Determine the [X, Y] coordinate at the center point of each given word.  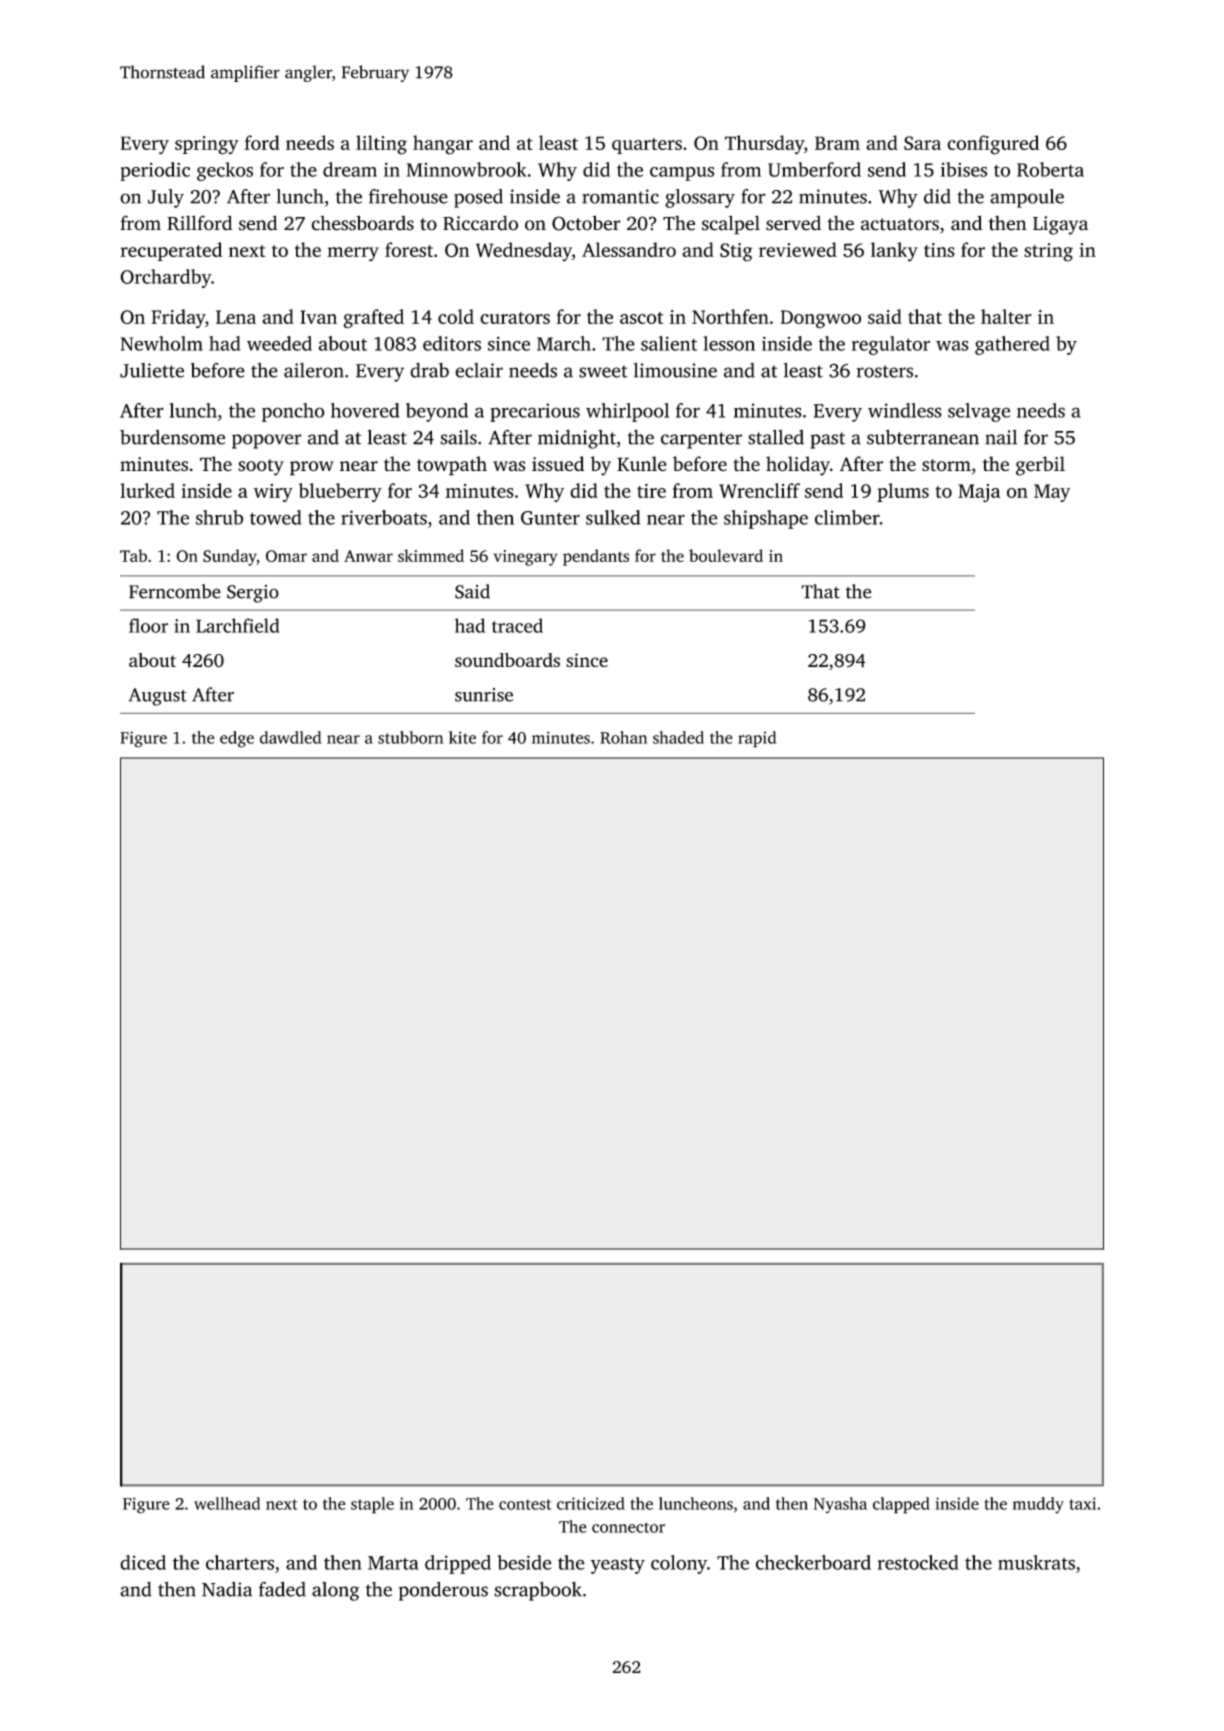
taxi [1082, 1503]
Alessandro [629, 249]
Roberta [1050, 169]
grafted [373, 319]
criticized [591, 1503]
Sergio [253, 594]
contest [525, 1504]
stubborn [411, 737]
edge [237, 739]
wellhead [227, 1503]
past [827, 440]
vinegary [525, 558]
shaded [678, 737]
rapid [757, 739]
